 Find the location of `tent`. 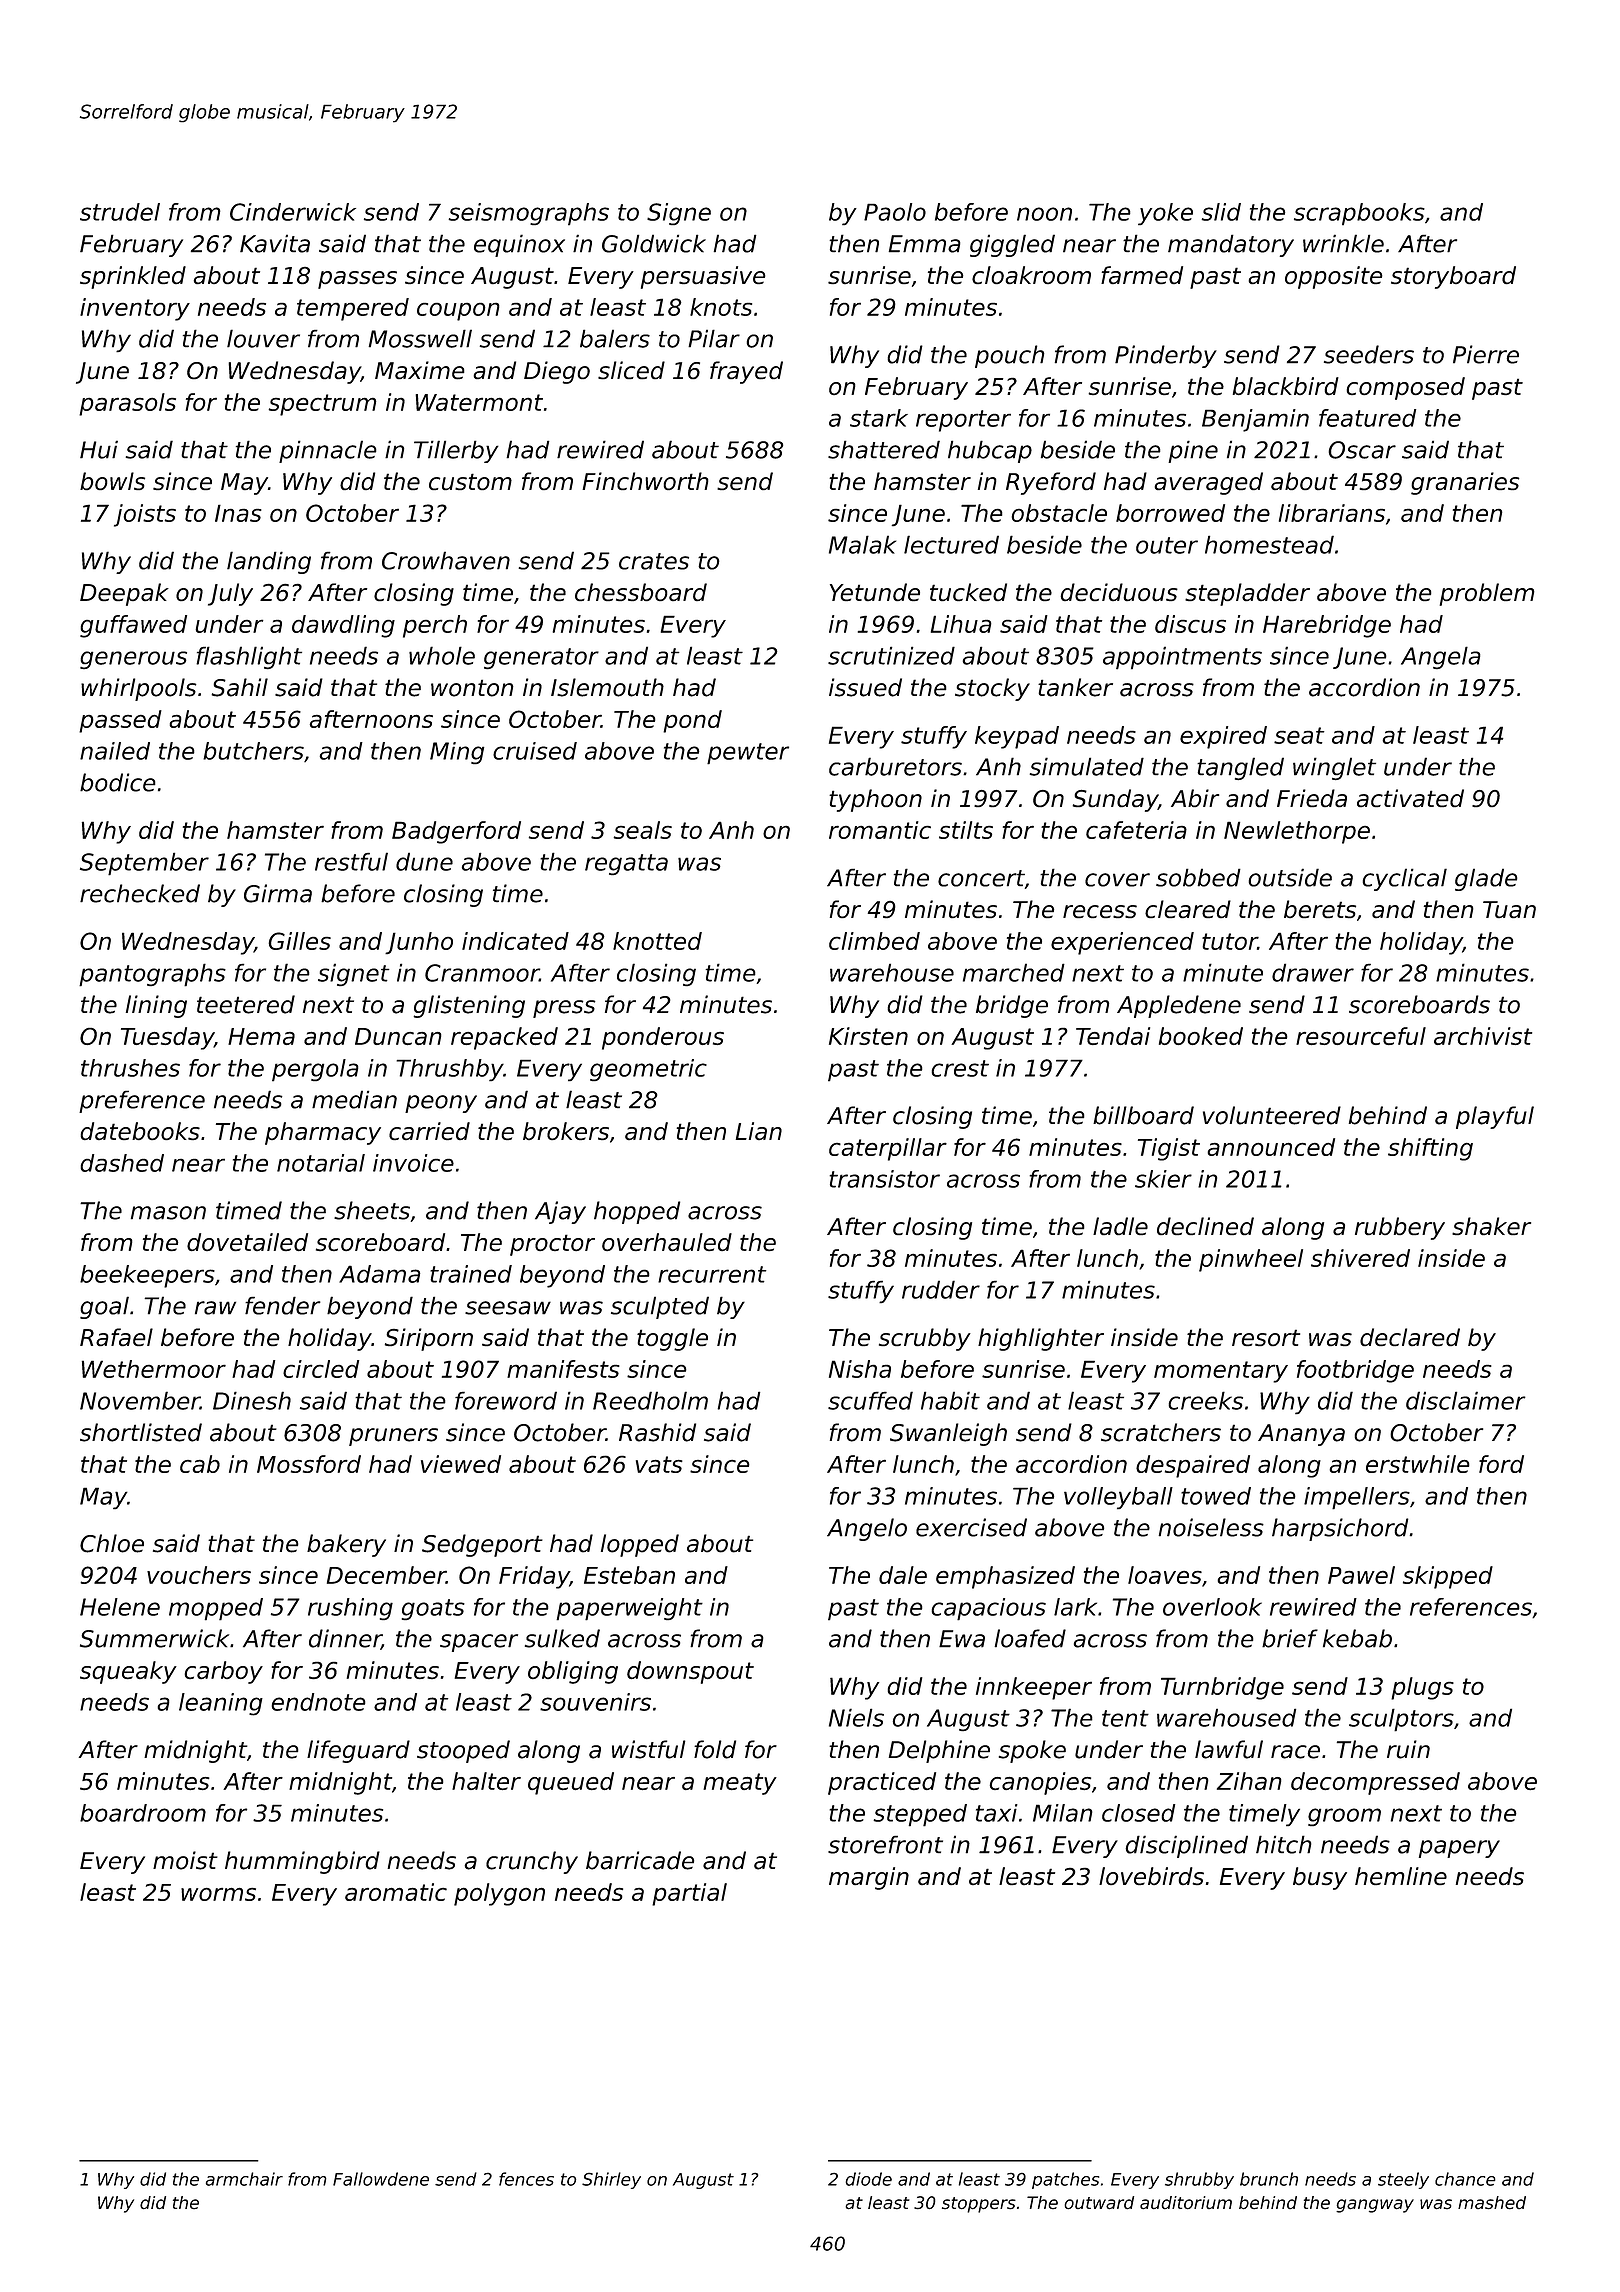

tent is located at coordinates (1125, 1718).
